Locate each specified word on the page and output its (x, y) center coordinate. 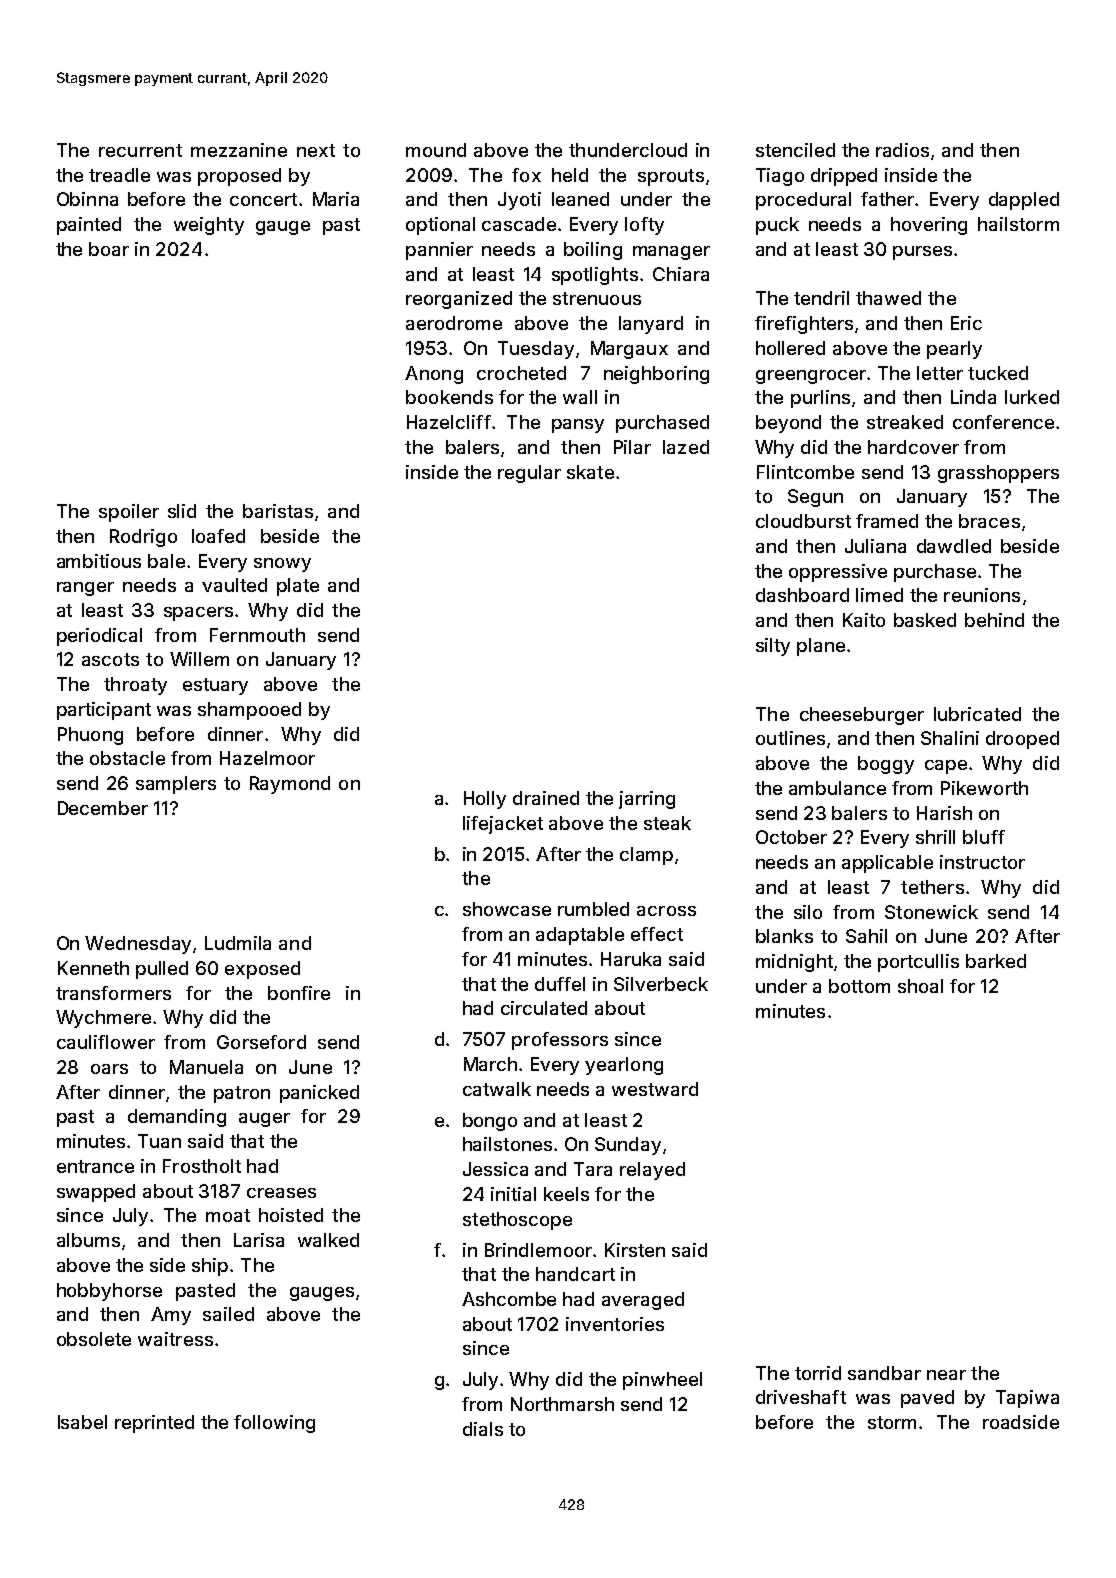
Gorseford (261, 1042)
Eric (966, 323)
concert (263, 199)
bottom (859, 986)
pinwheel (662, 1381)
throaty (135, 686)
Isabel (82, 1422)
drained (546, 798)
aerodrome (454, 323)
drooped (1022, 740)
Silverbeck (661, 984)
